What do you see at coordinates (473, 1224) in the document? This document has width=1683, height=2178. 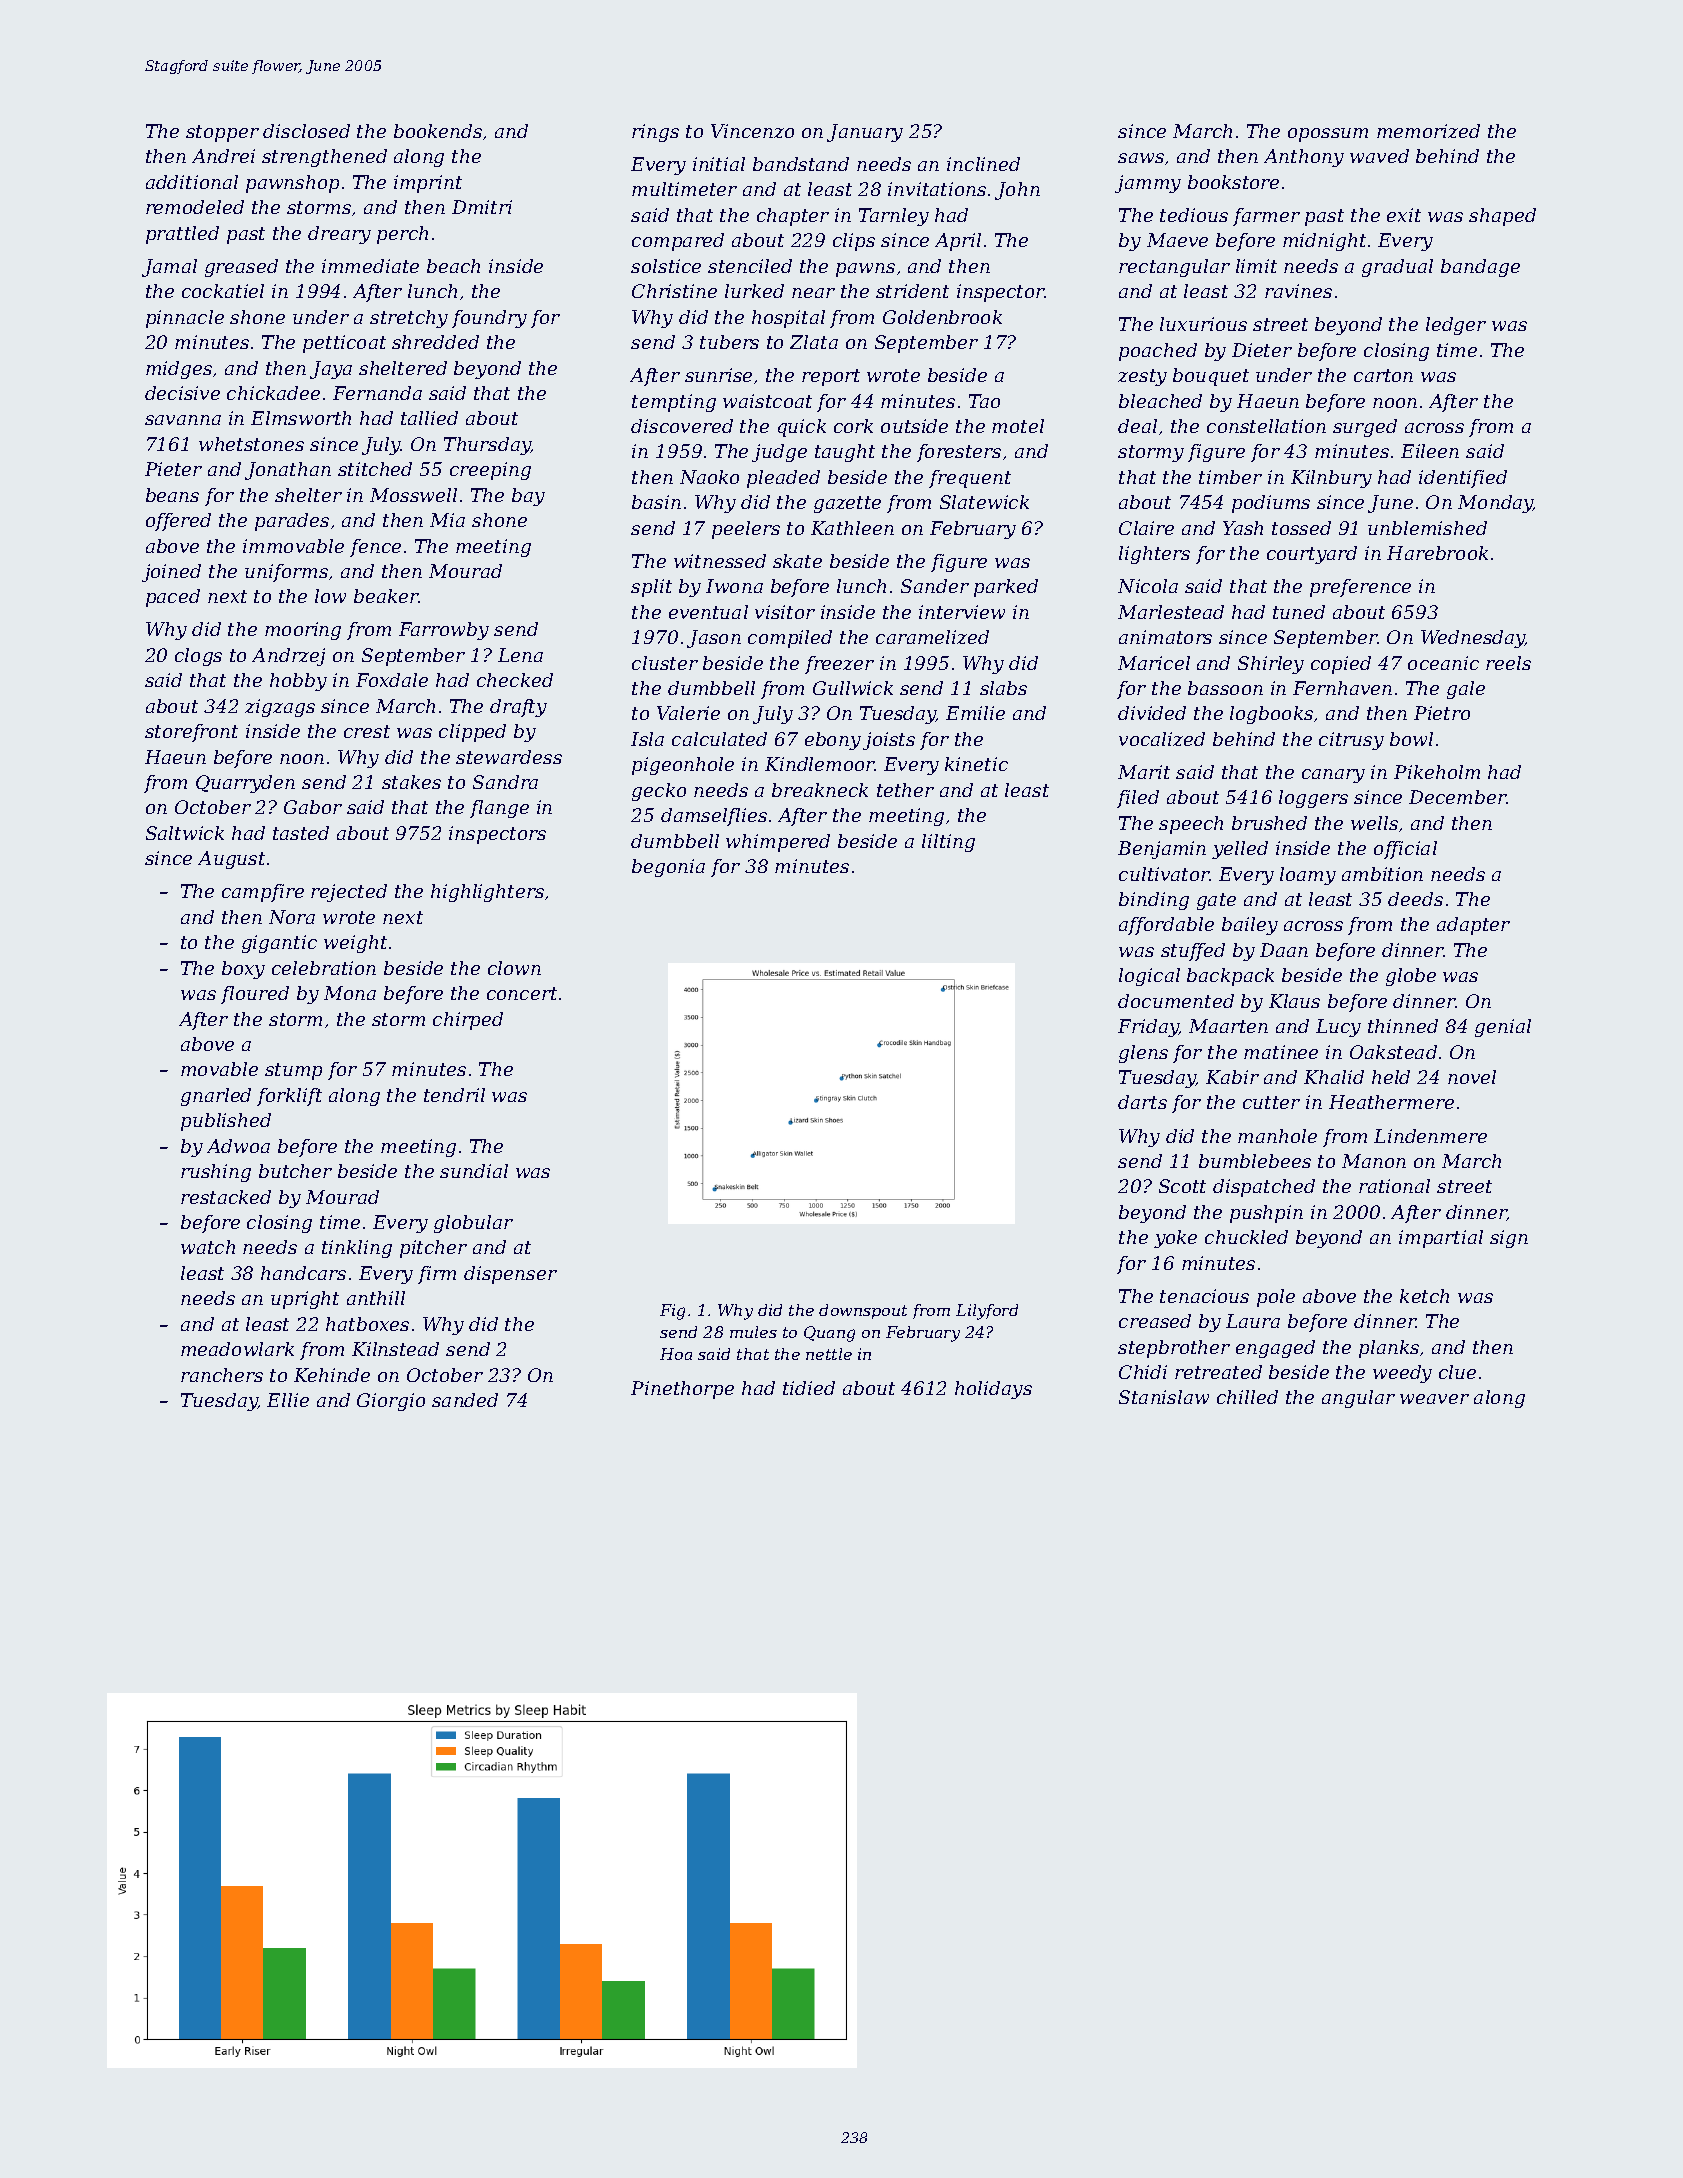 I see `globular` at bounding box center [473, 1224].
